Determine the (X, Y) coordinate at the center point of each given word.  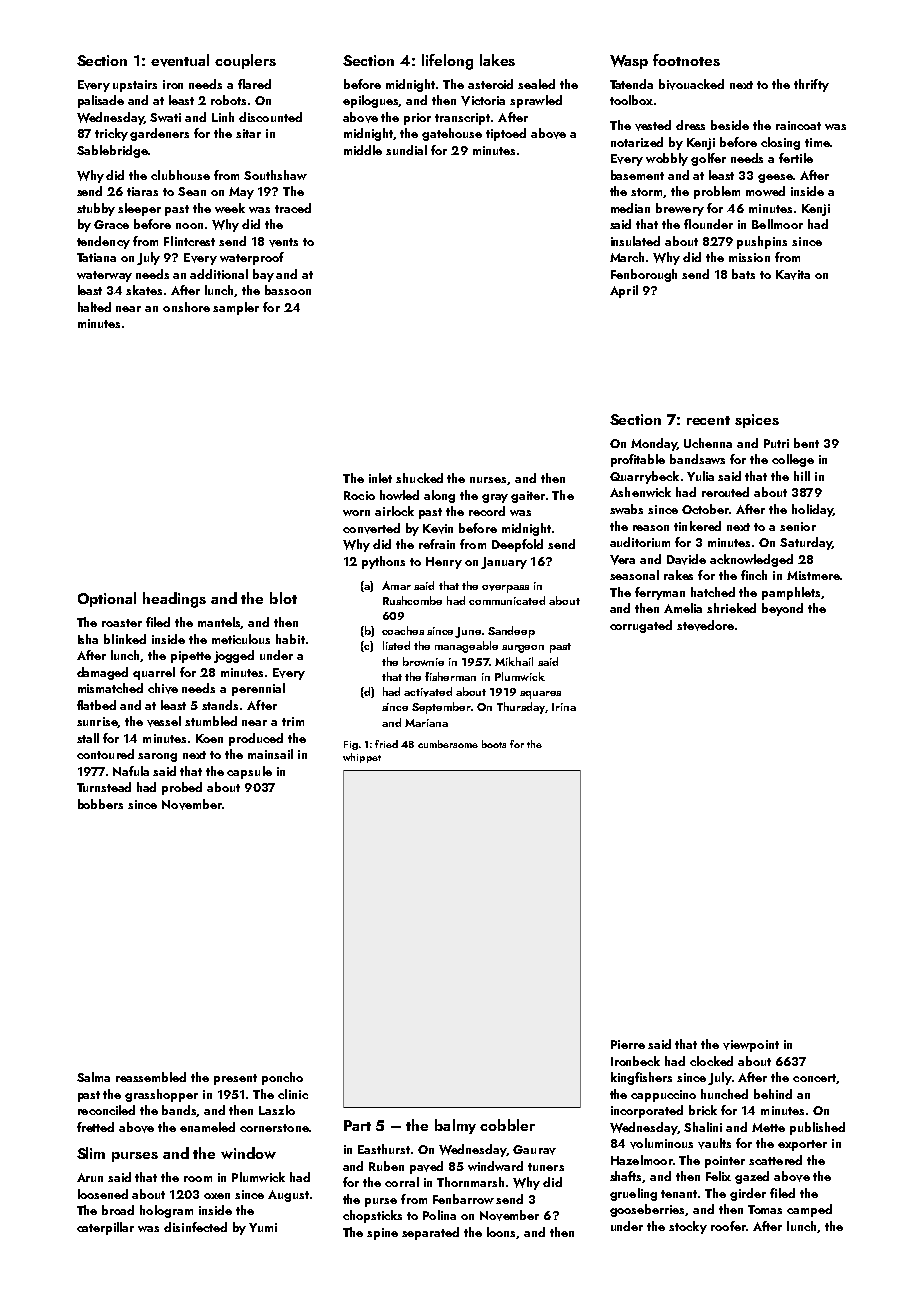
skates (144, 290)
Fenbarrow (463, 1199)
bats (743, 274)
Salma (93, 1077)
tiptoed (506, 134)
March (627, 257)
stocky (688, 1227)
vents (283, 242)
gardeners (159, 134)
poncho (282, 1078)
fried (386, 744)
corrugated (641, 626)
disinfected (195, 1227)
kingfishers (641, 1078)
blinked (125, 639)
